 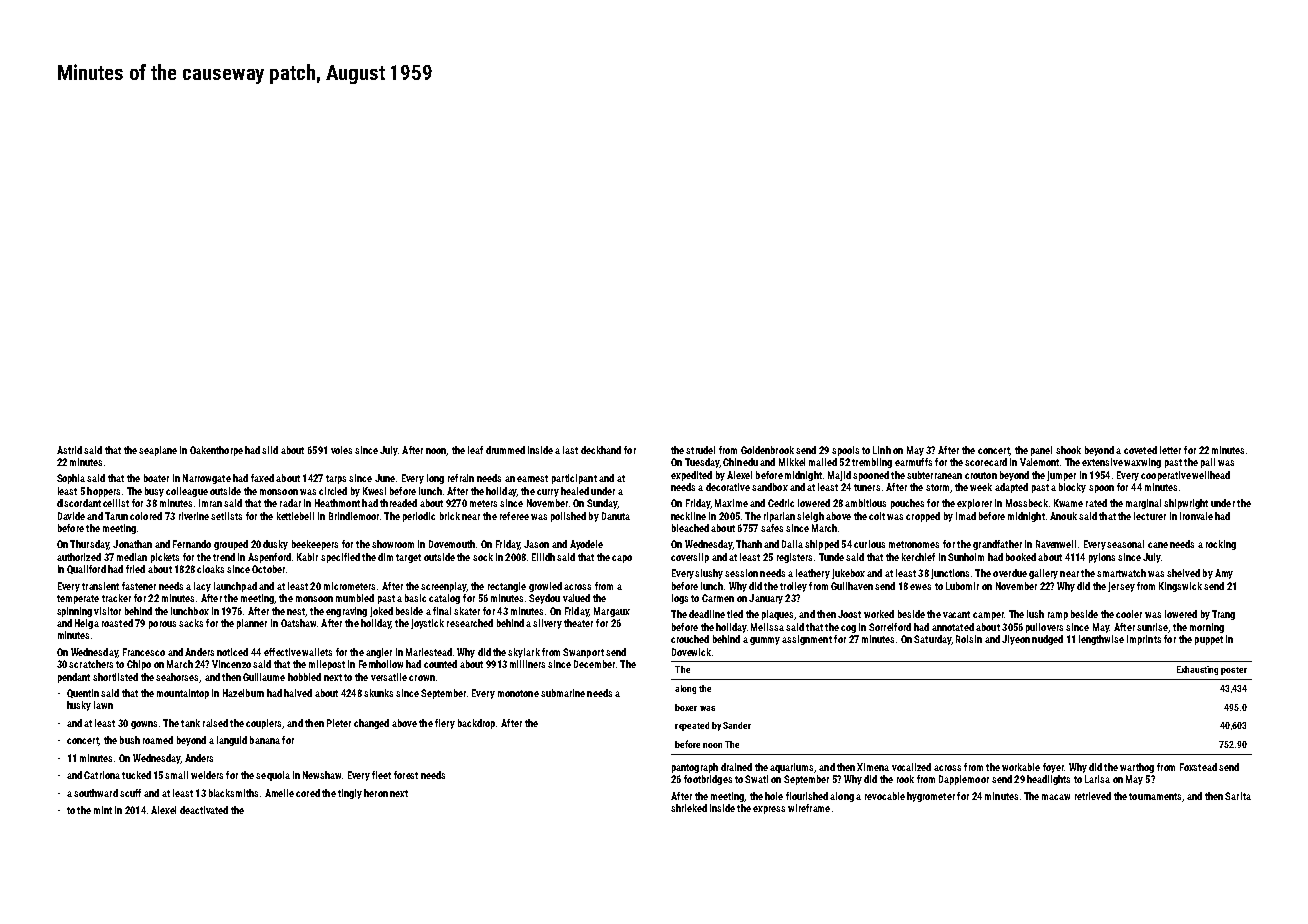 What do you see at coordinates (355, 598) in the image?
I see `mumbled` at bounding box center [355, 598].
